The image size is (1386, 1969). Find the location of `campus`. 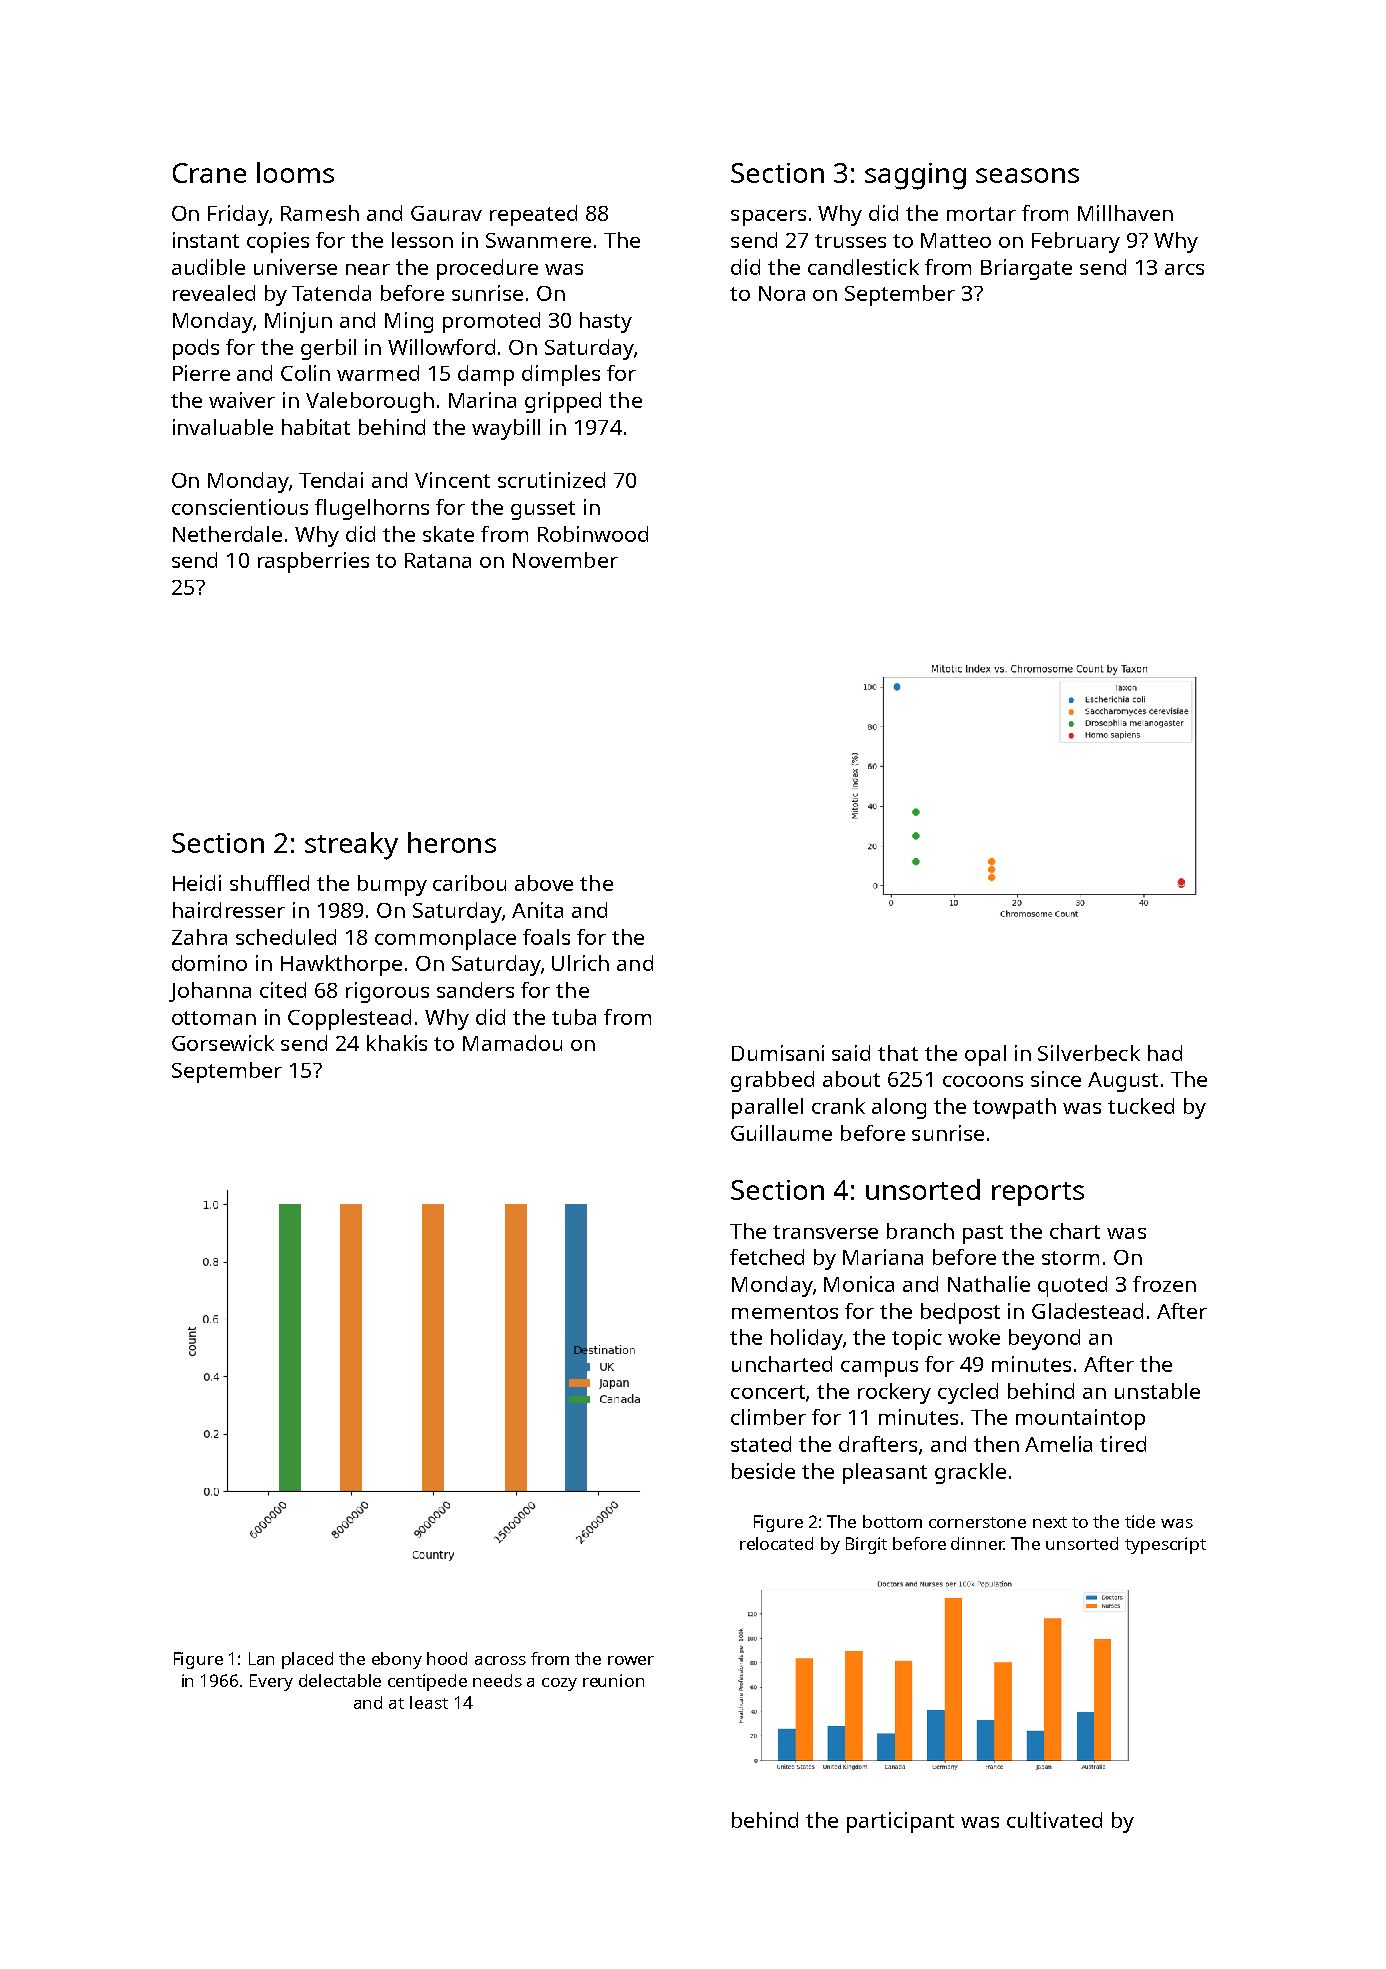

campus is located at coordinates (879, 1369).
